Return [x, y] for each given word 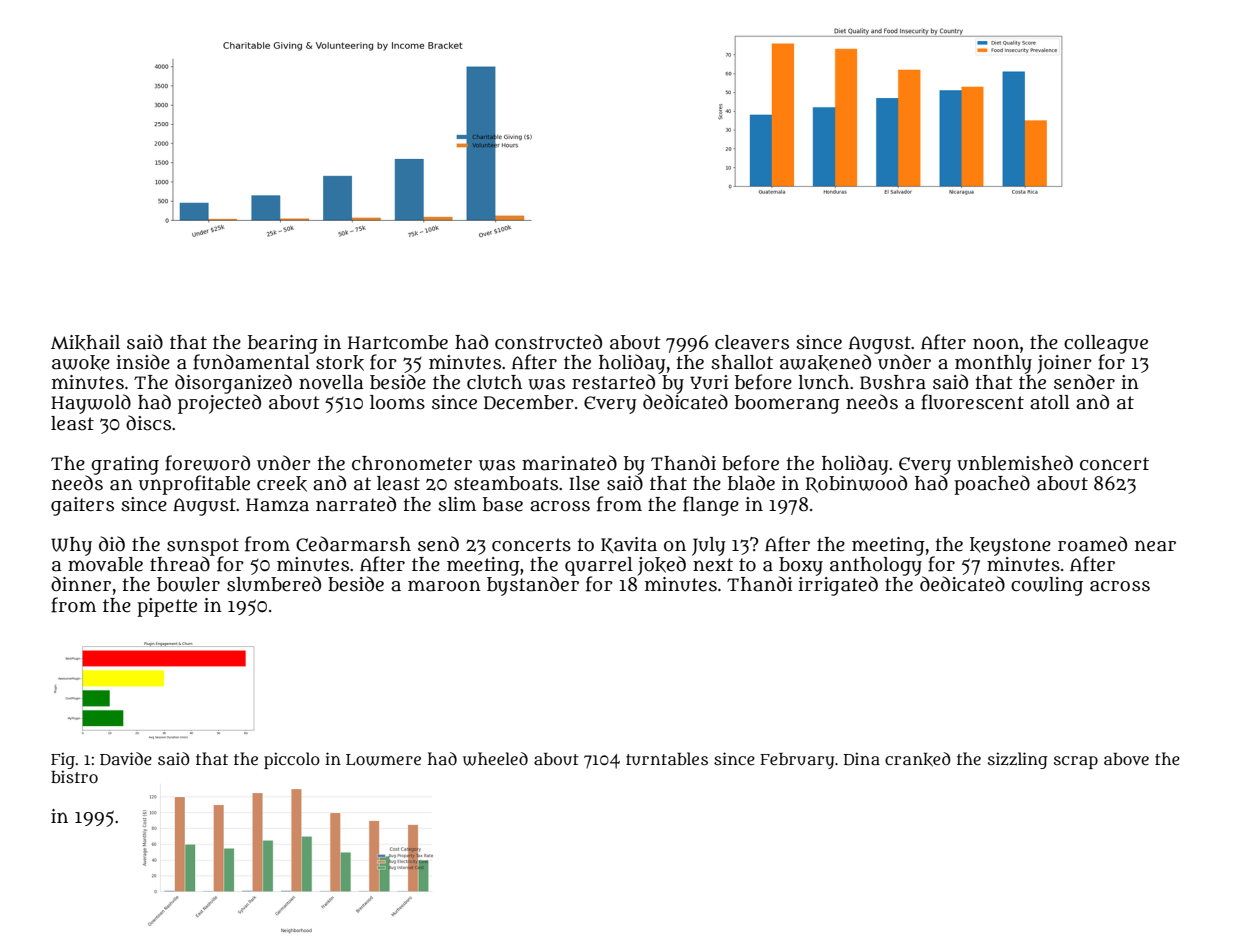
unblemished [1015, 463]
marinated [569, 463]
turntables [667, 759]
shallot [742, 362]
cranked [918, 759]
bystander [533, 586]
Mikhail [85, 343]
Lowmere [383, 760]
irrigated [838, 586]
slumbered [274, 584]
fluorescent [972, 402]
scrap [1076, 762]
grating [125, 465]
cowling [1047, 586]
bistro [74, 776]
